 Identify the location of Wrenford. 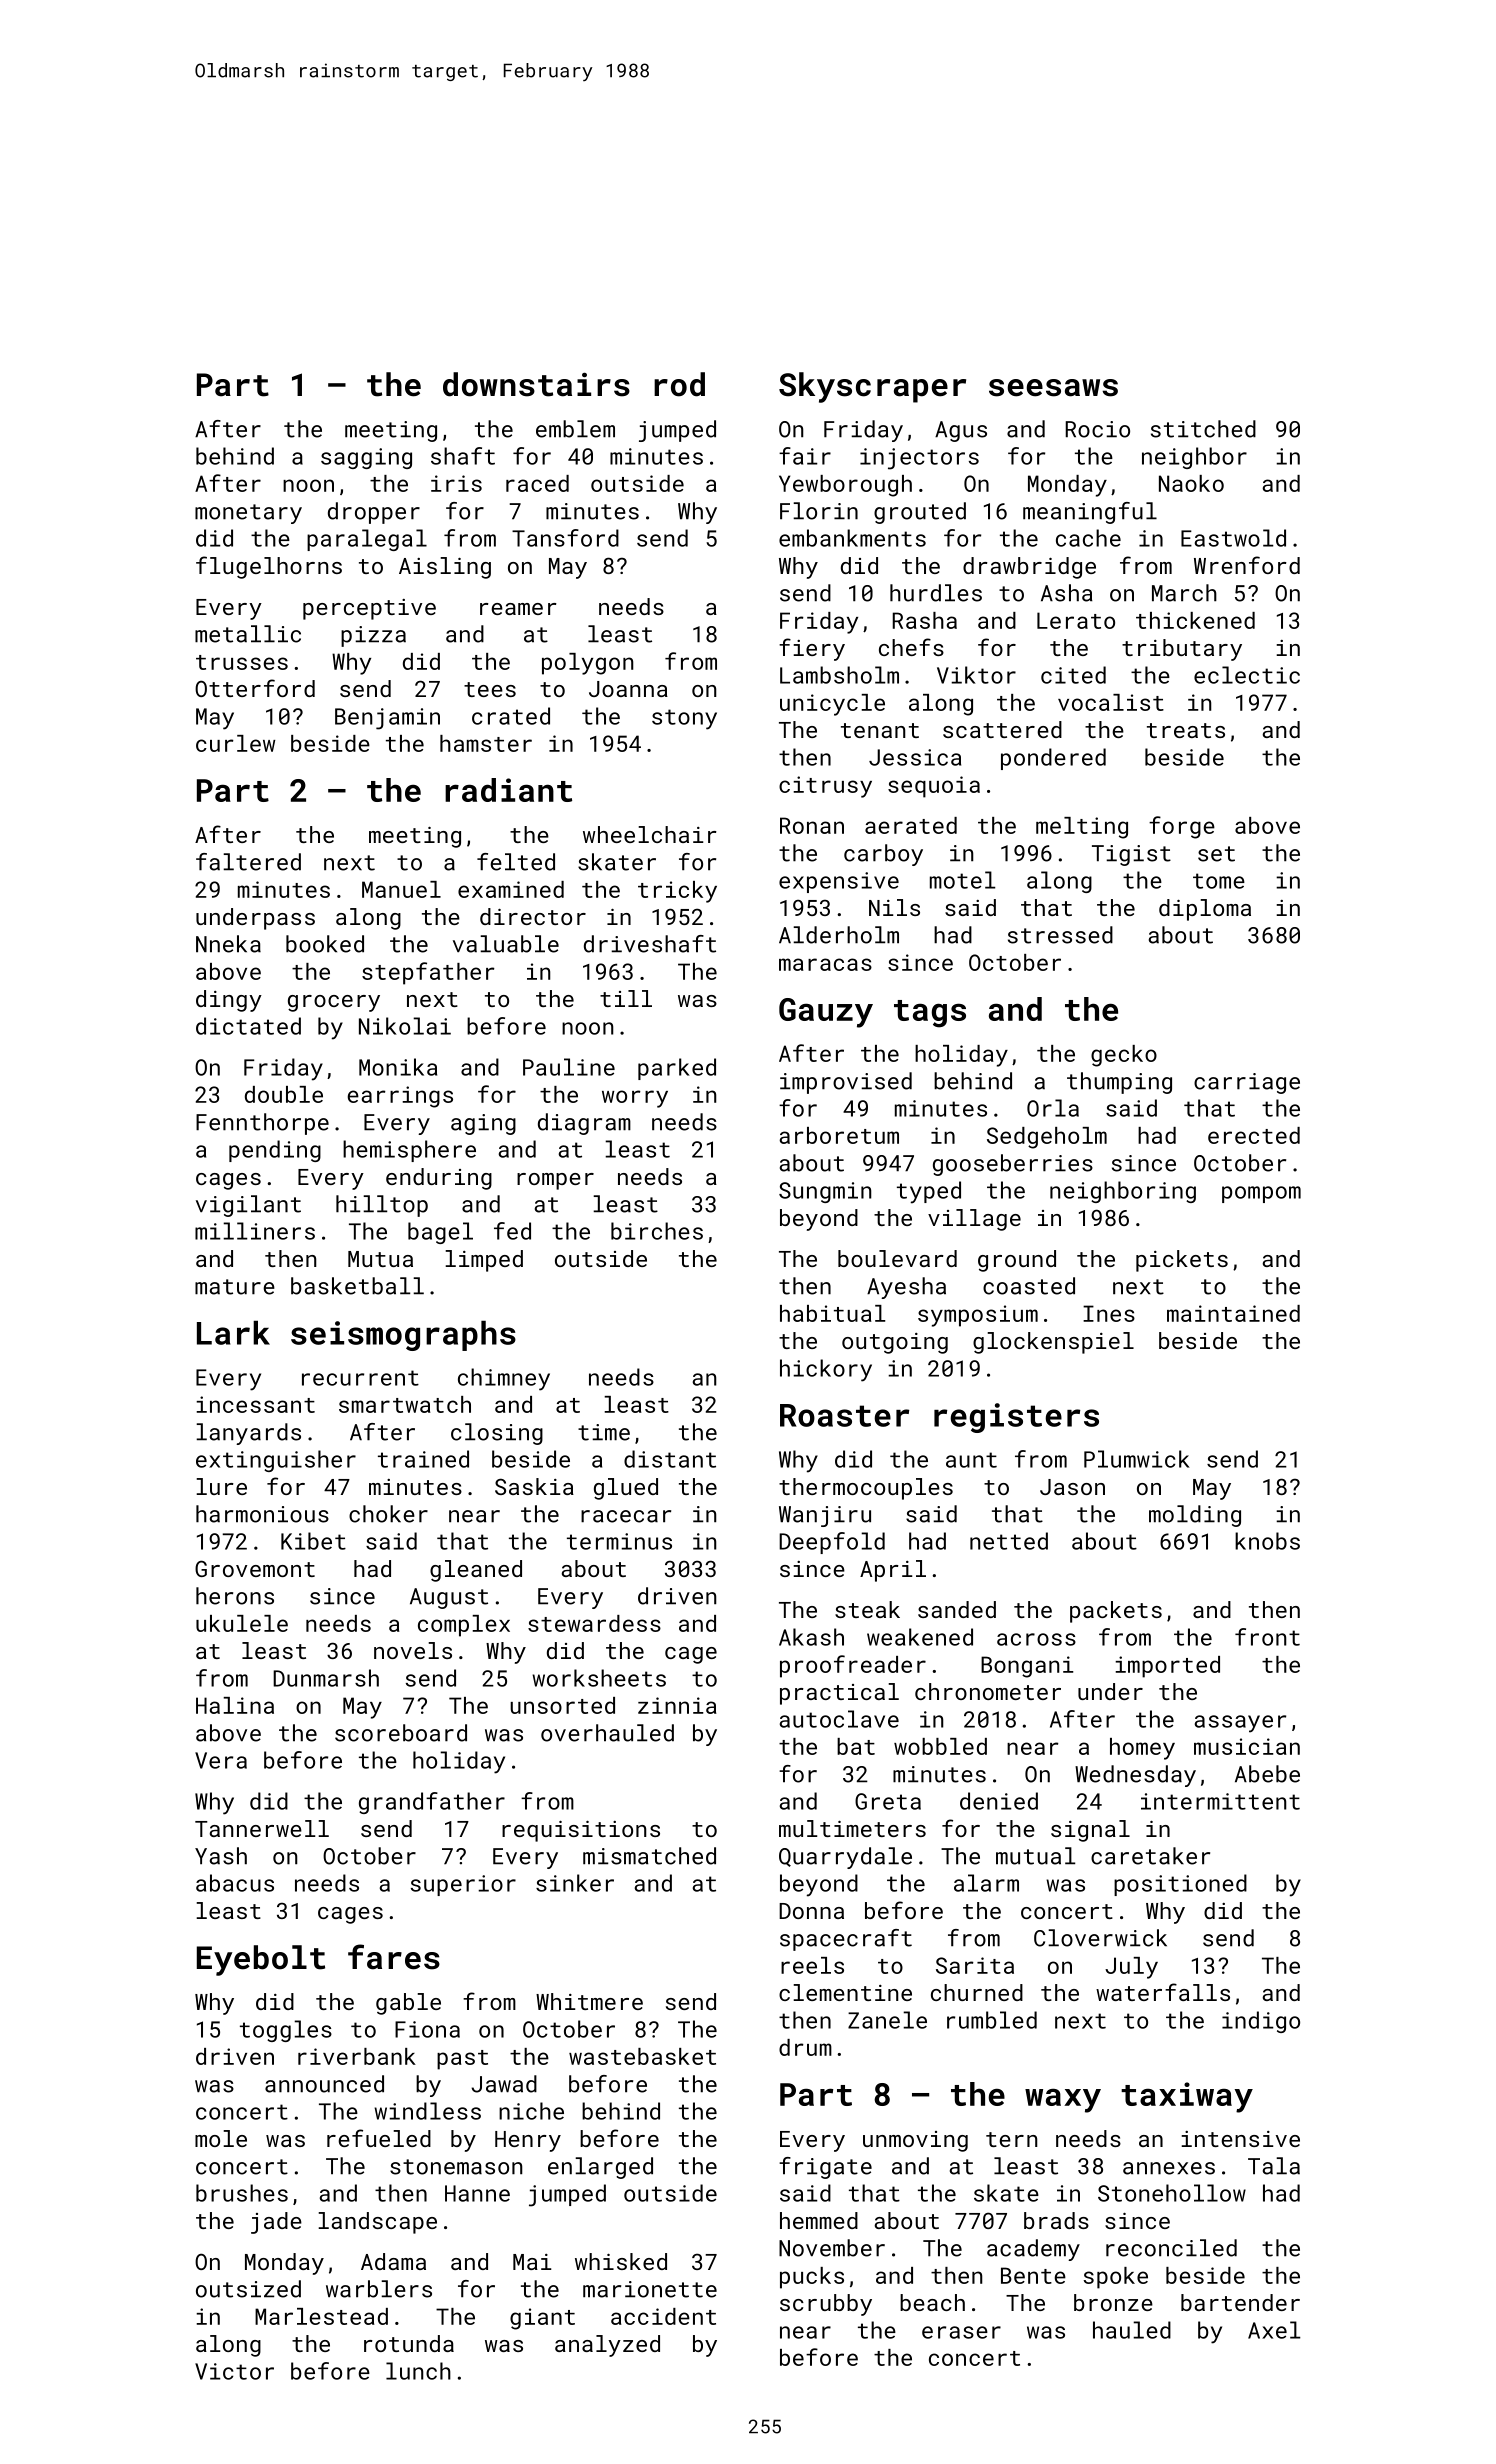
(1247, 565).
